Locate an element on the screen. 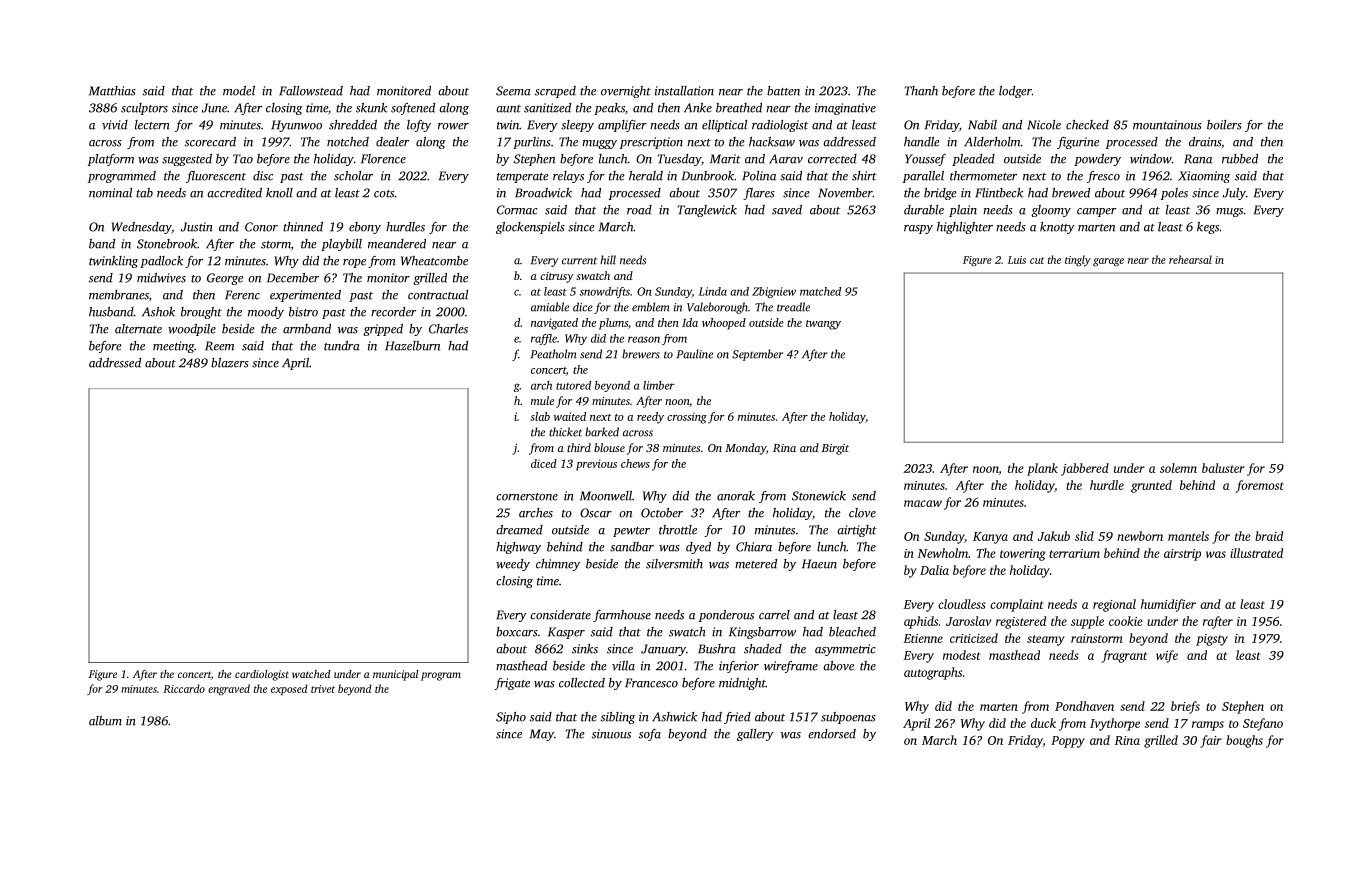 The width and height of the screenshot is (1372, 887). regional is located at coordinates (1114, 605).
